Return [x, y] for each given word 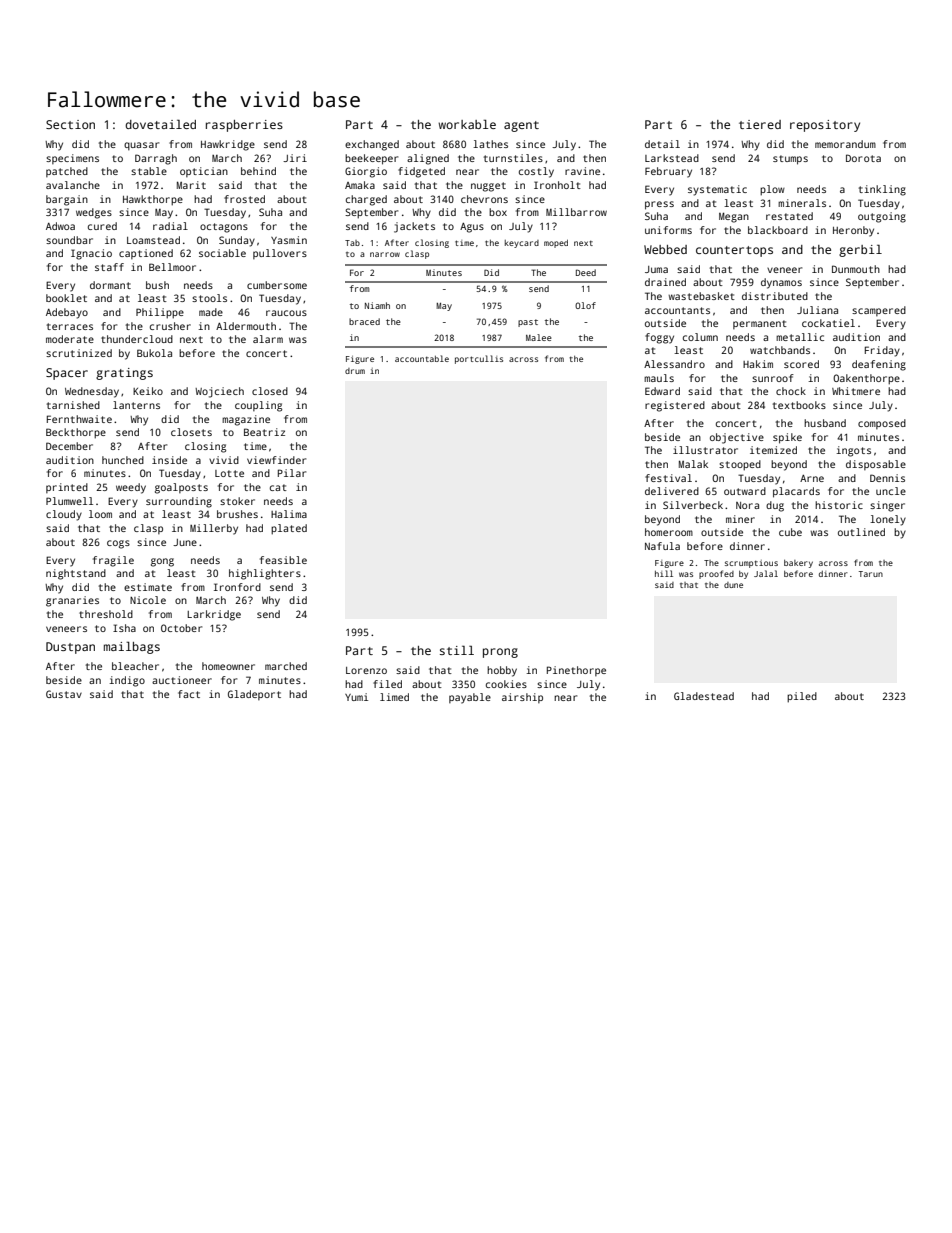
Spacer [67, 374]
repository [825, 126]
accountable [422, 358]
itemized [773, 450]
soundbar [69, 240]
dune [733, 585]
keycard [522, 244]
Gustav [64, 694]
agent [521, 126]
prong [500, 653]
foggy [659, 338]
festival [668, 478]
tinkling [882, 190]
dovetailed [160, 124]
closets [191, 432]
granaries [72, 601]
